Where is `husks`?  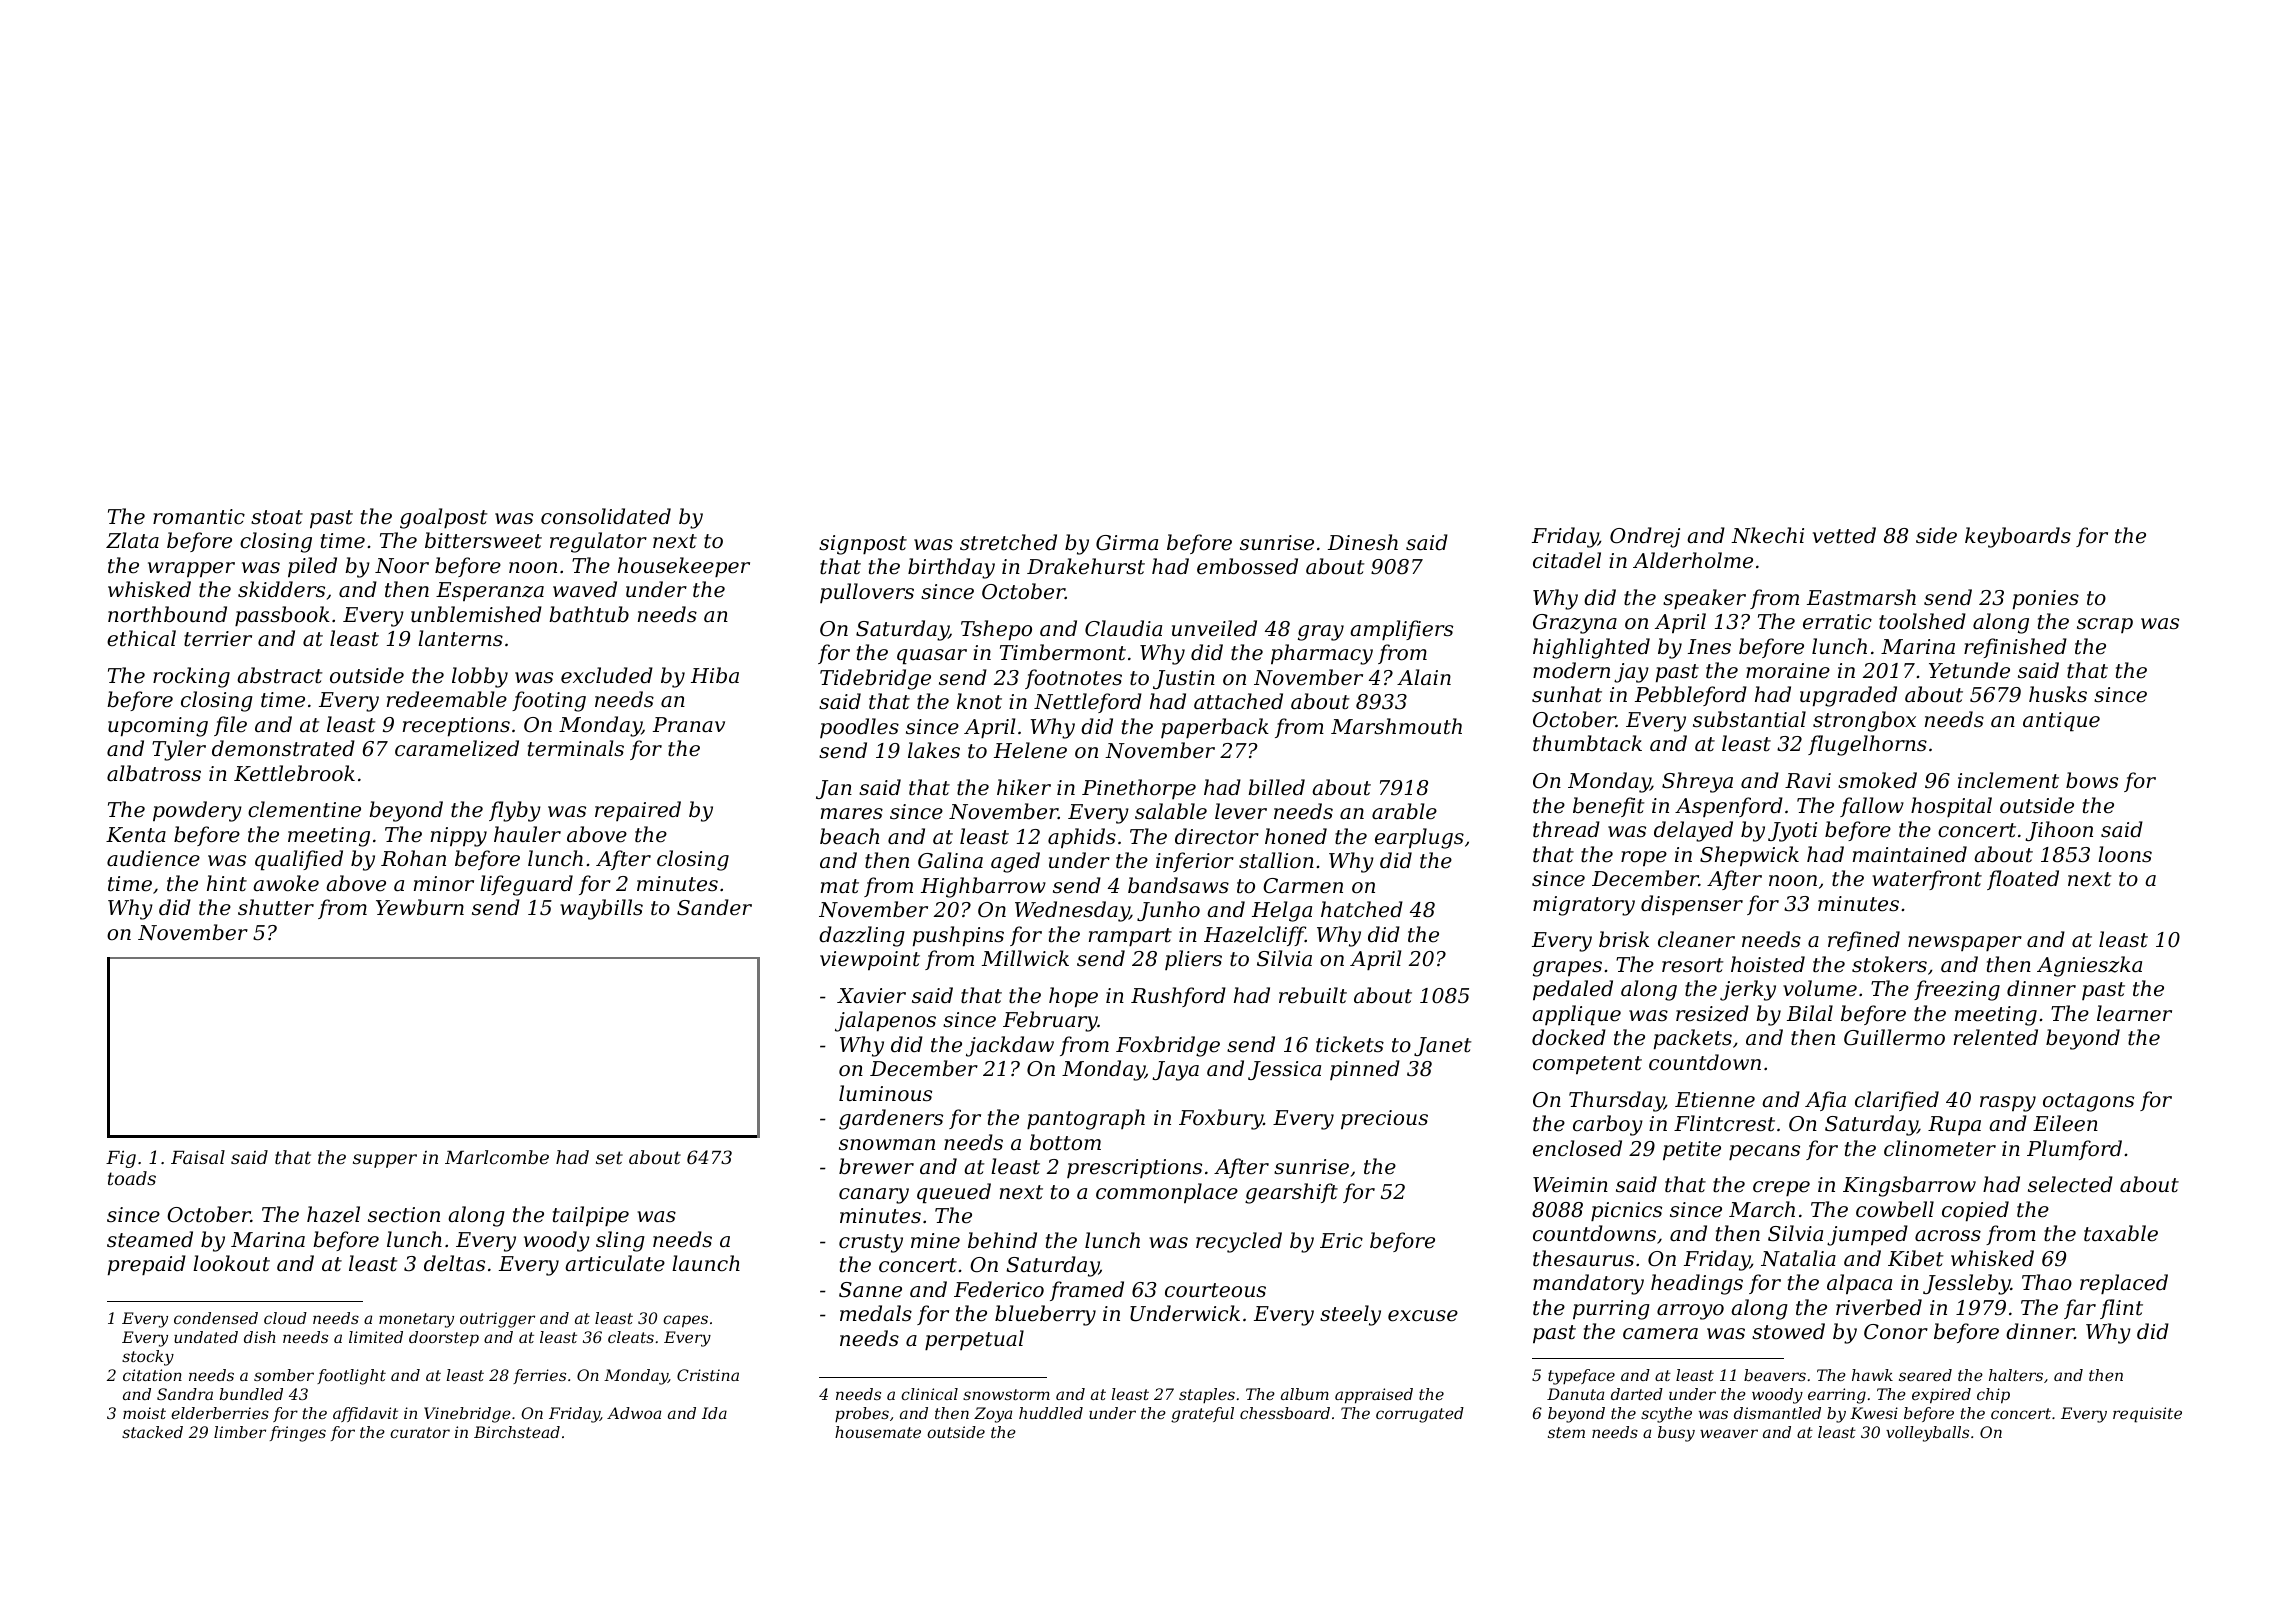
husks is located at coordinates (2058, 694).
